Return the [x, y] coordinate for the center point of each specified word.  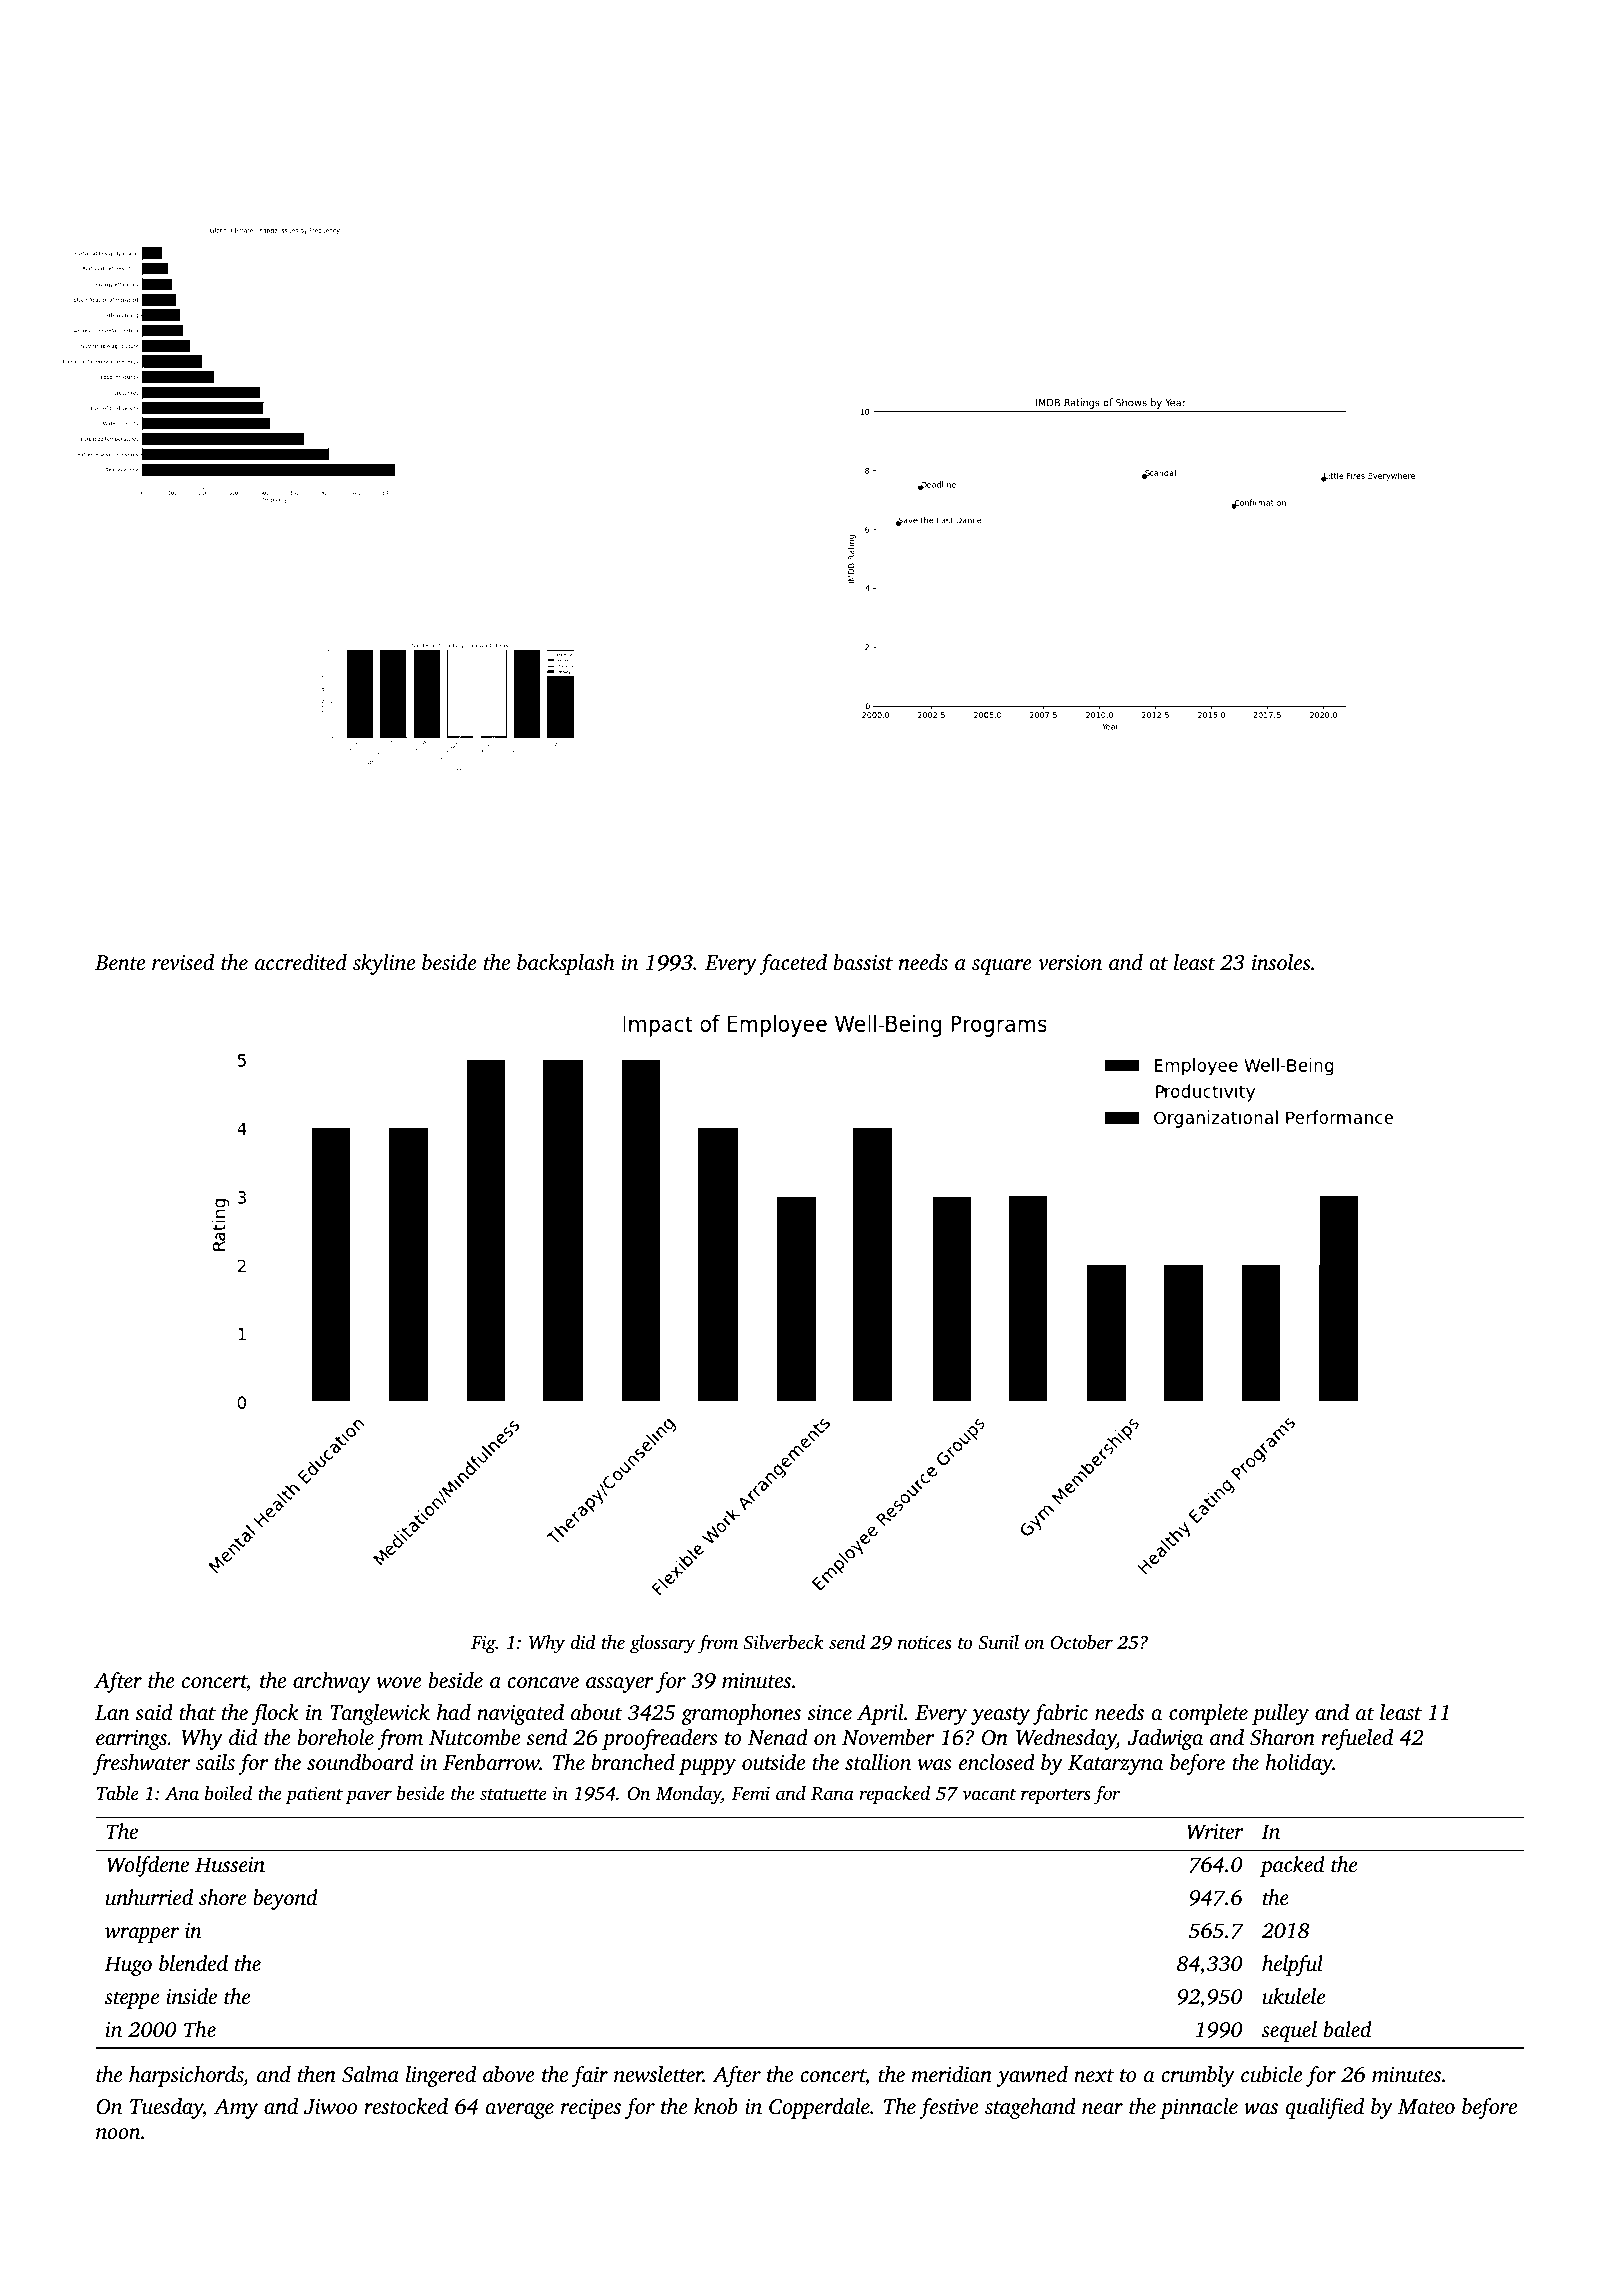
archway [332, 1682]
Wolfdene [148, 1866]
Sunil [998, 1642]
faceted [793, 964]
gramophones [741, 1714]
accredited [301, 962]
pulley [1280, 1714]
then [317, 2074]
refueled [1357, 1739]
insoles [1281, 962]
